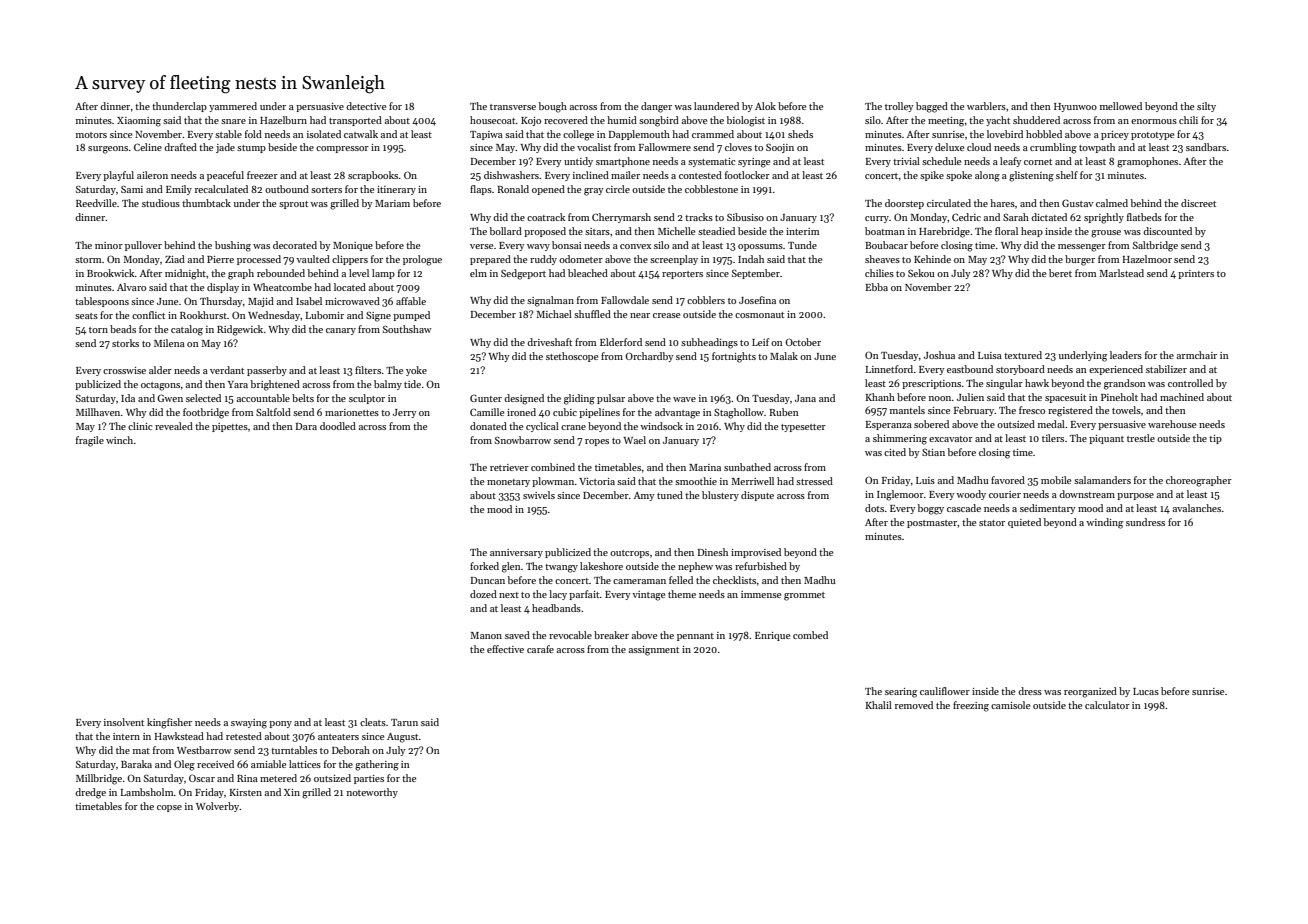 The image size is (1308, 924). Describe the element at coordinates (553, 107) in the page. I see `bough` at that location.
